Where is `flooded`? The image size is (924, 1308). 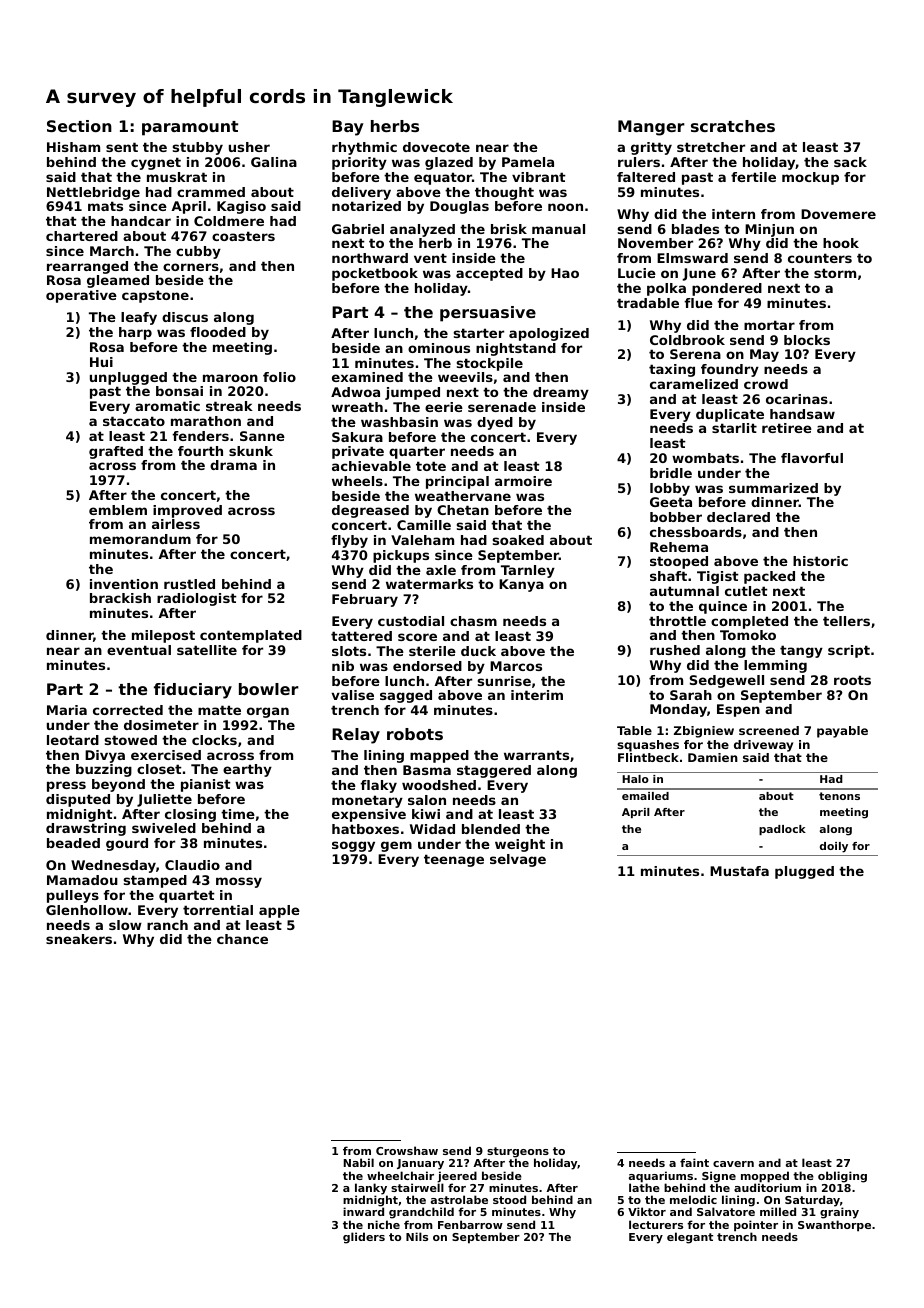
flooded is located at coordinates (218, 332).
